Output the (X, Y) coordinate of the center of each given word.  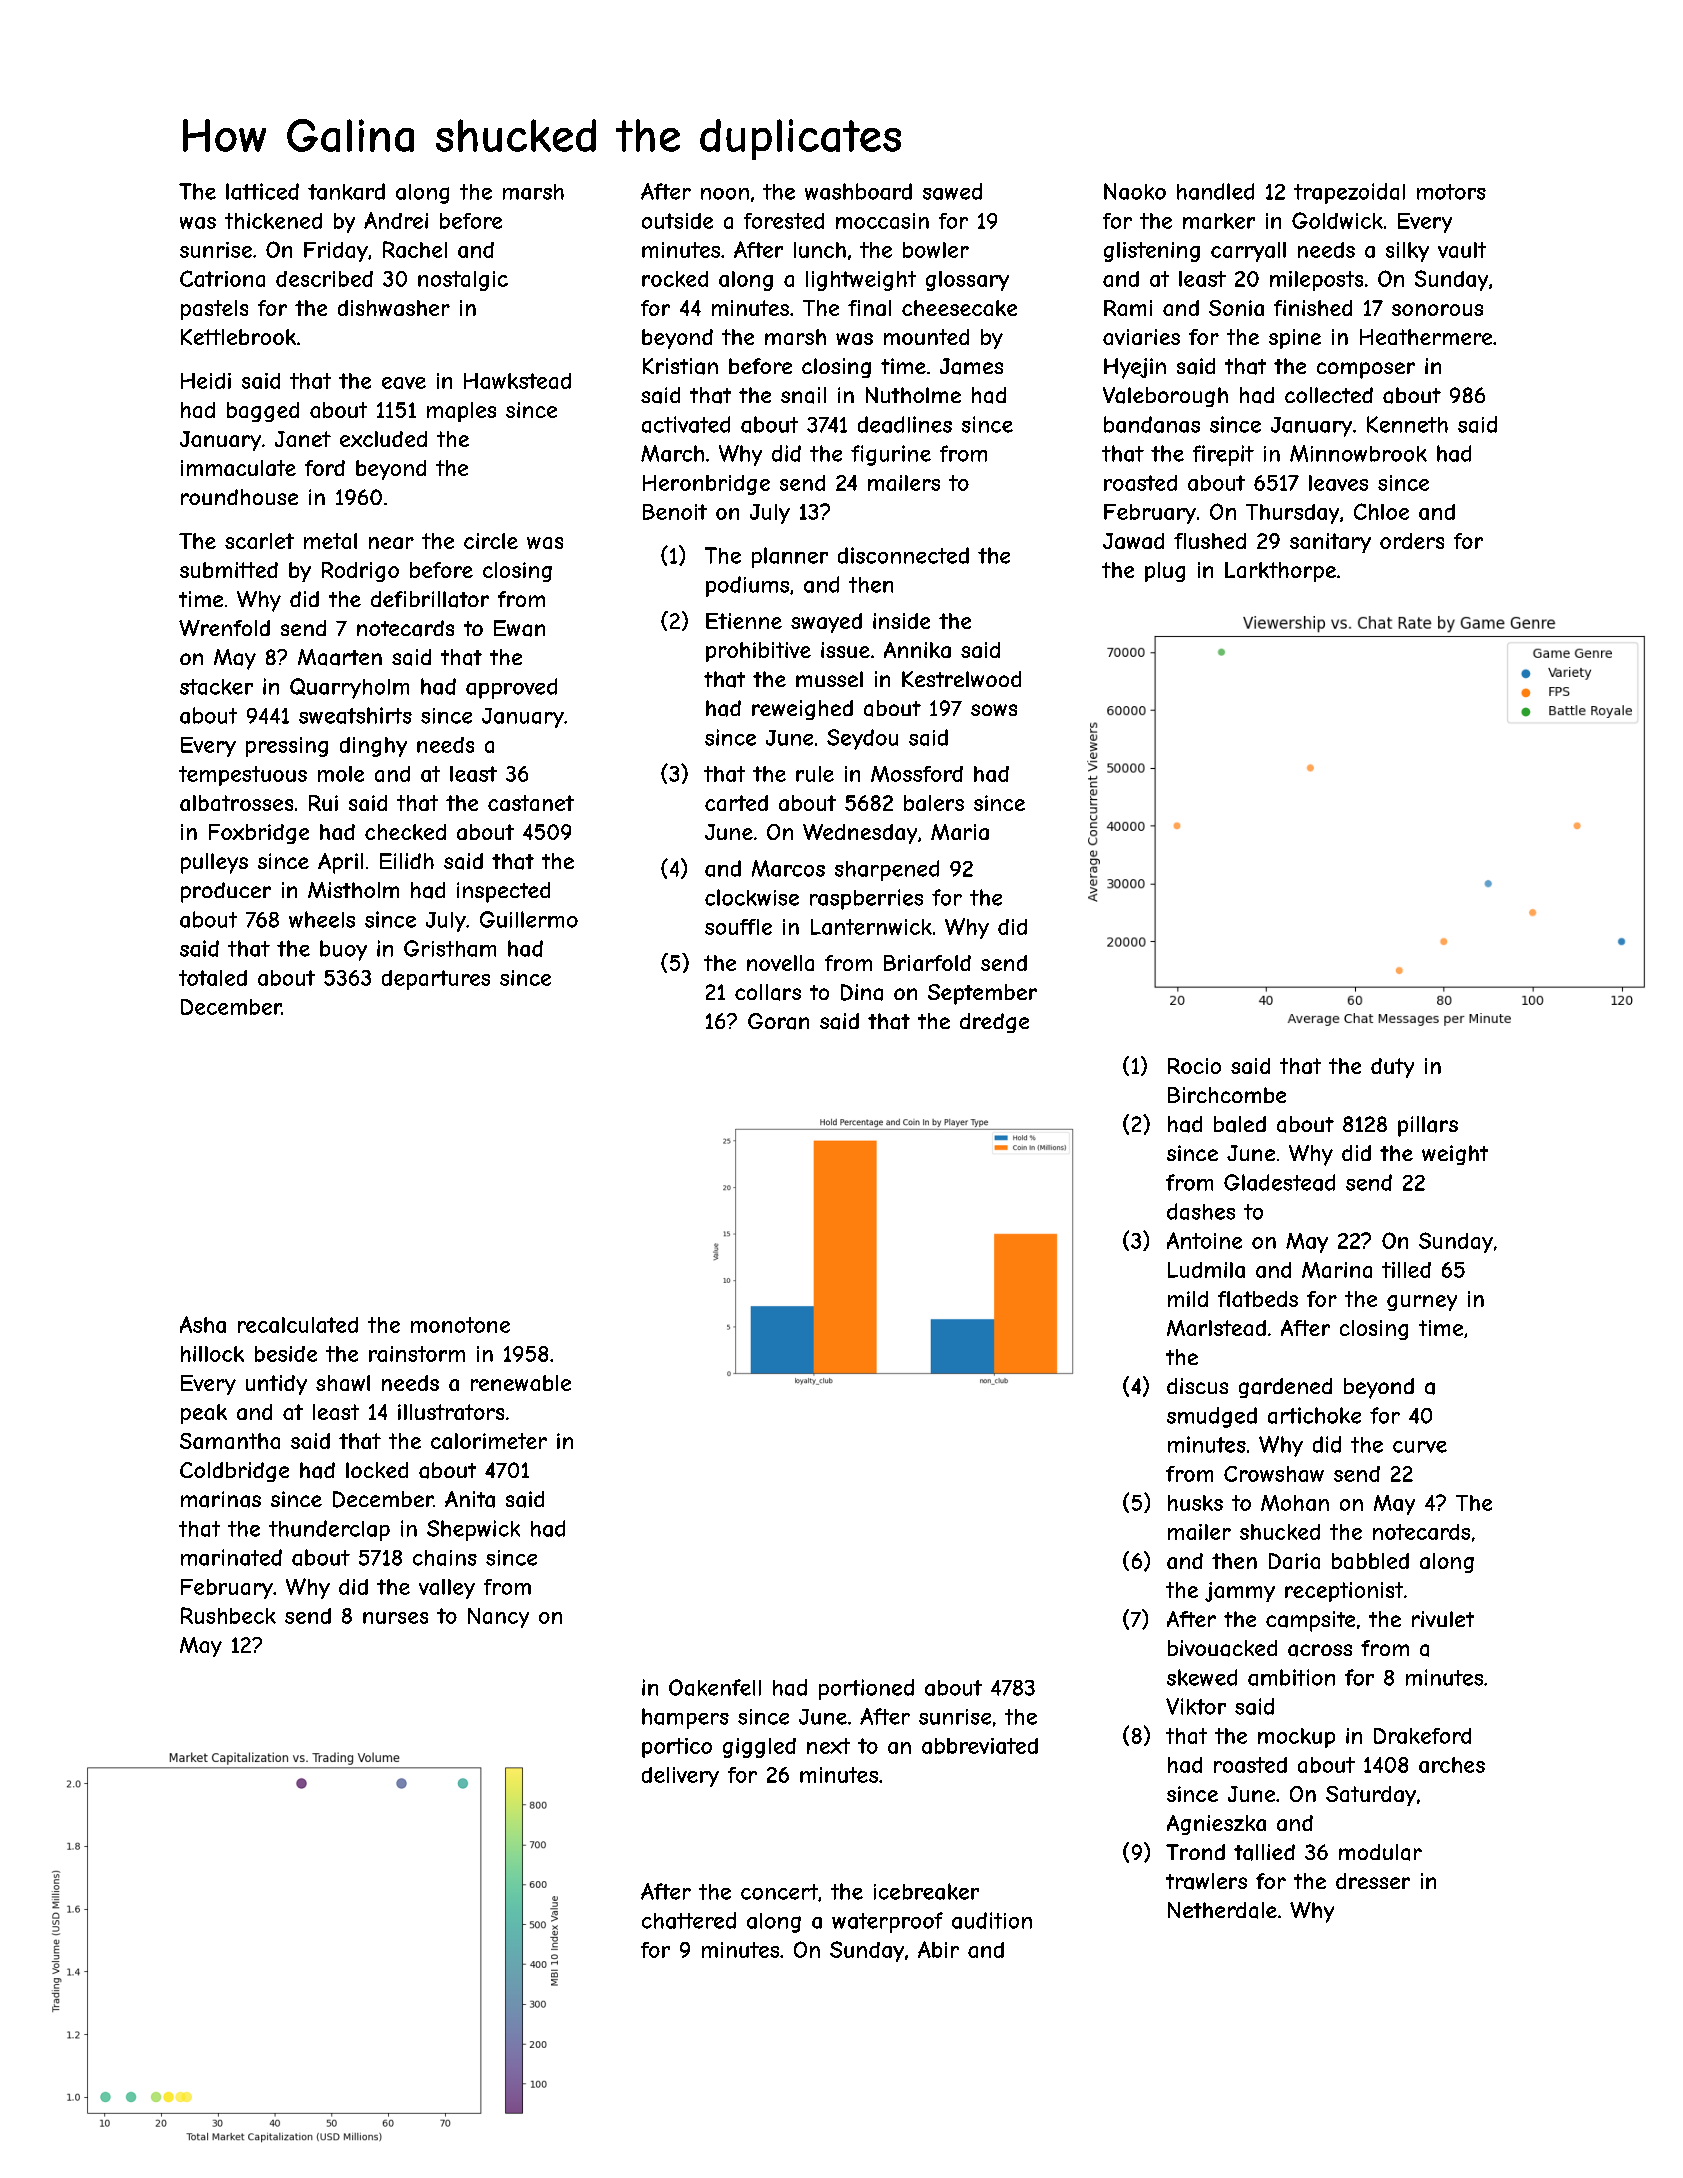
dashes (1201, 1211)
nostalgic (463, 281)
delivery (680, 1777)
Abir (938, 1949)
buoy (343, 950)
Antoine (1204, 1240)
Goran (778, 1021)
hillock (212, 1354)
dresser (1373, 1881)
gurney (1422, 1303)
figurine (891, 455)
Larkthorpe (1280, 572)
